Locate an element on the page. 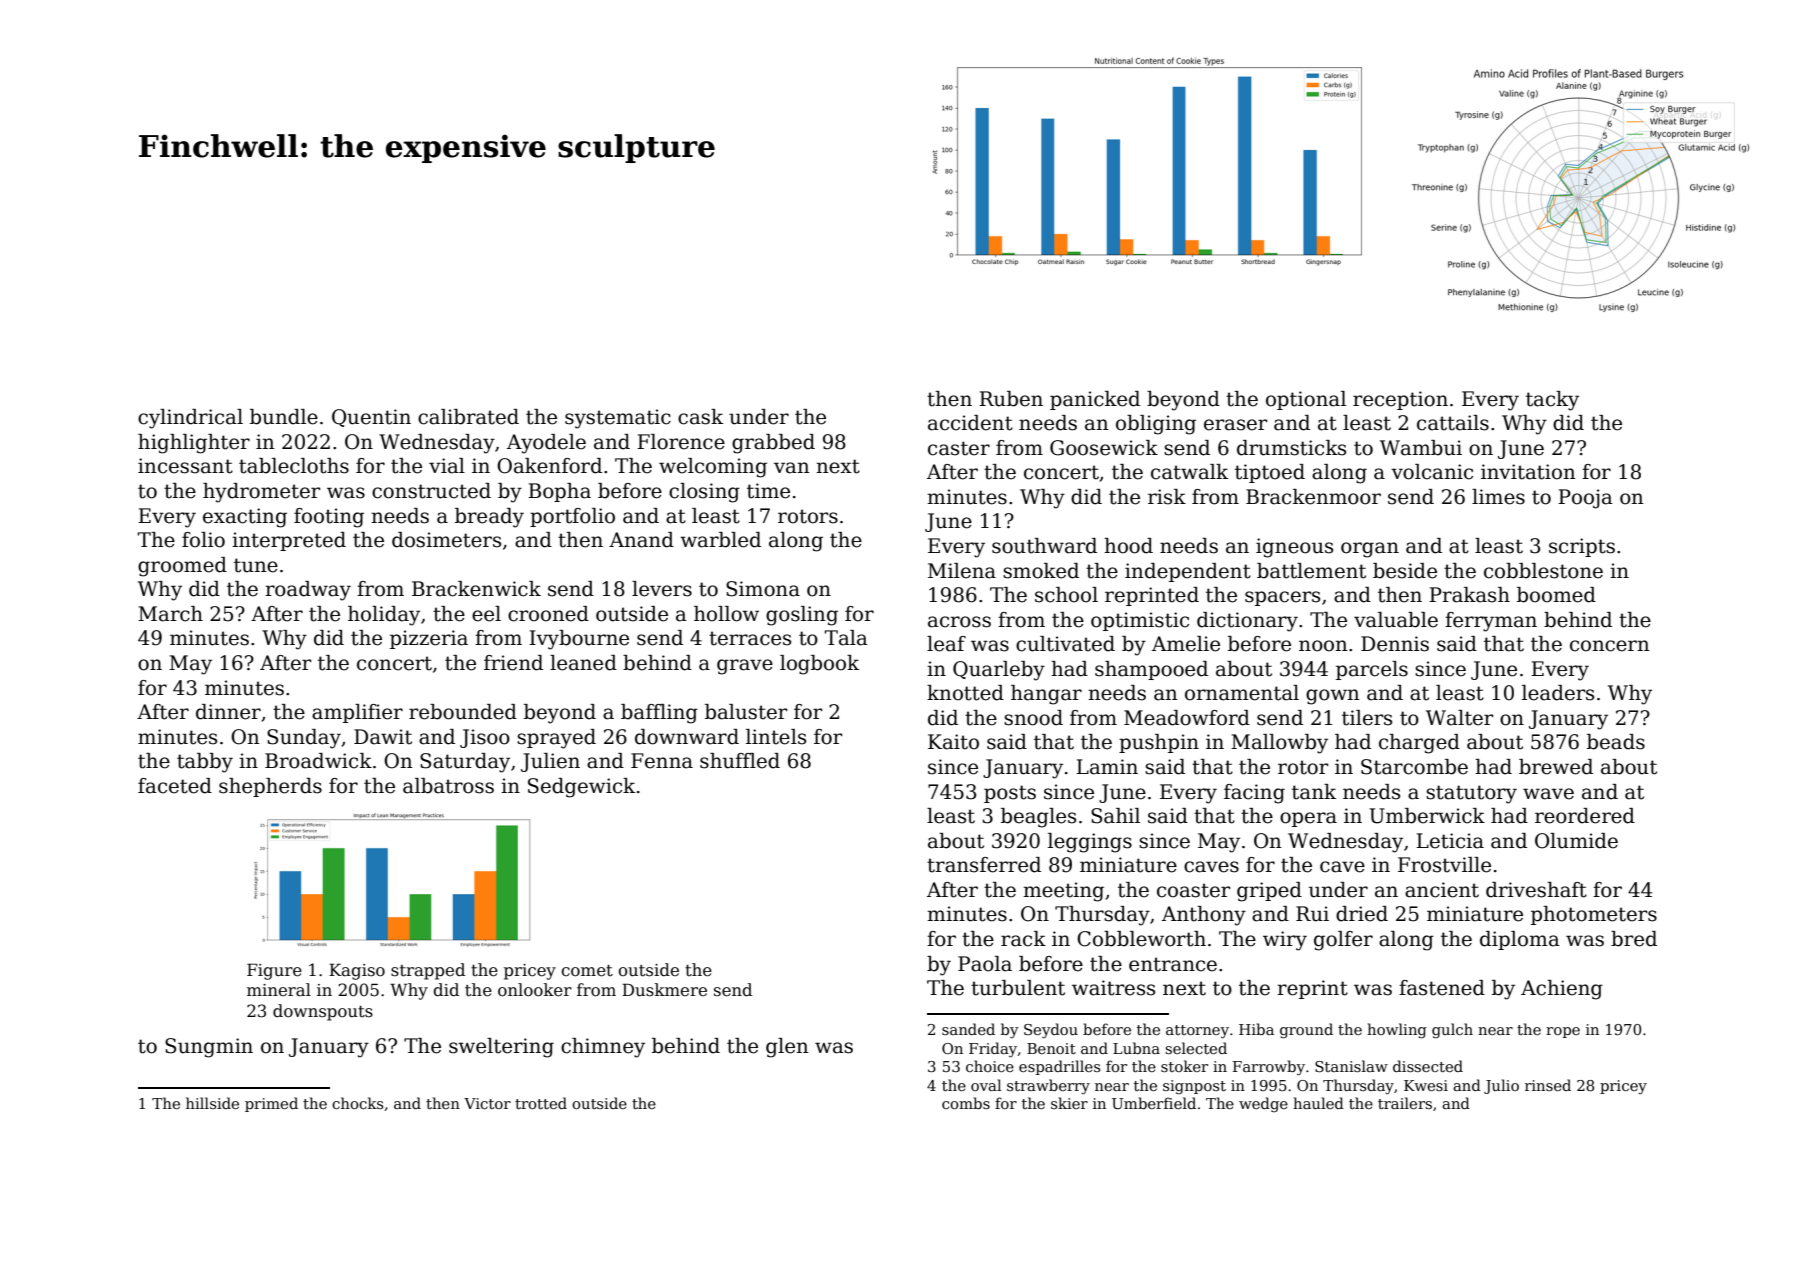 The height and width of the document is (1275, 1803). sweltering is located at coordinates (501, 1048).
